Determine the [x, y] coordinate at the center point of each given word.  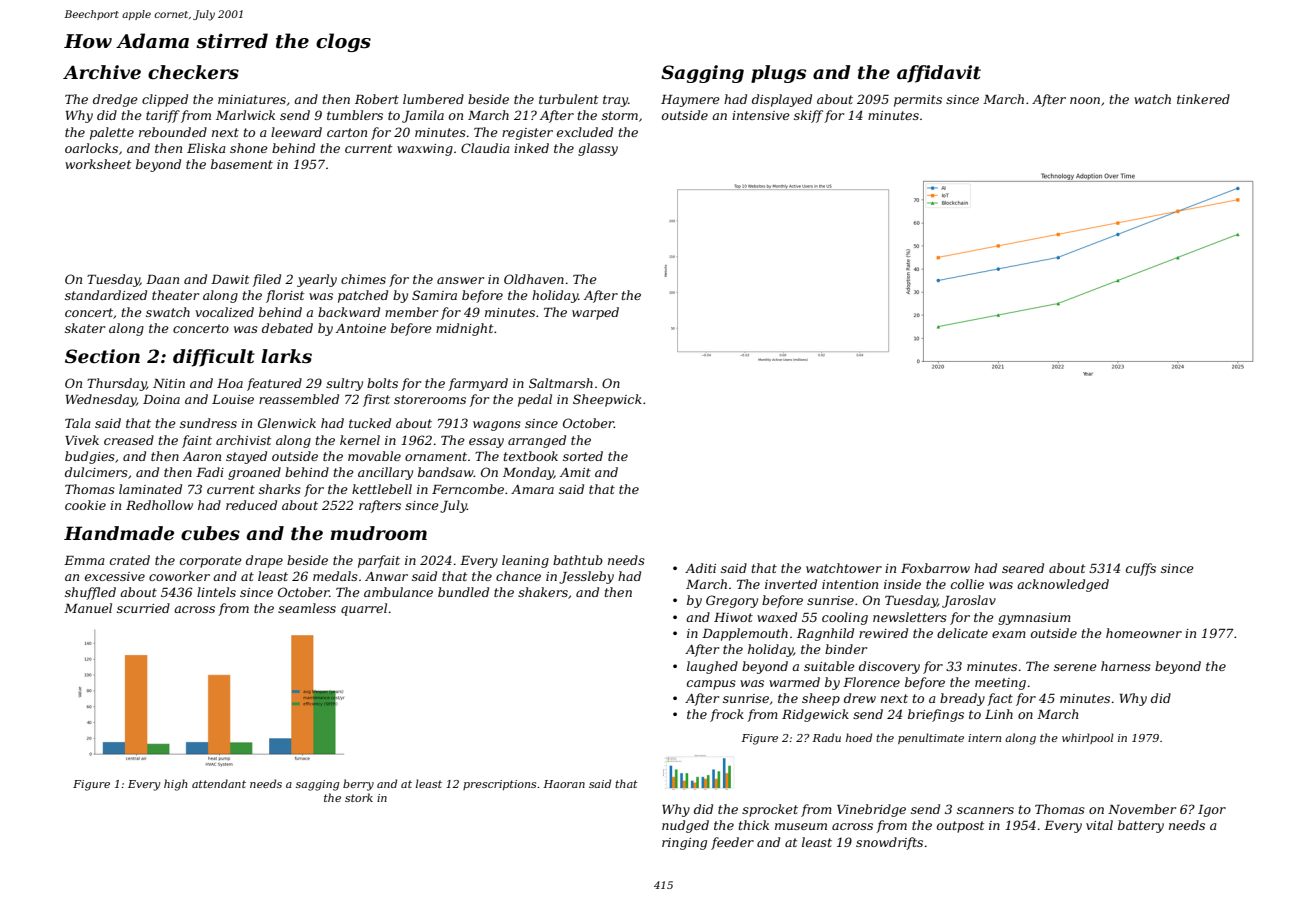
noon [1085, 100]
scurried [143, 608]
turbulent [568, 99]
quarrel [364, 609]
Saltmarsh [561, 383]
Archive [102, 72]
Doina [161, 399]
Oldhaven [534, 279]
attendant [219, 783]
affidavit [939, 74]
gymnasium [1034, 619]
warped [595, 313]
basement [242, 164]
